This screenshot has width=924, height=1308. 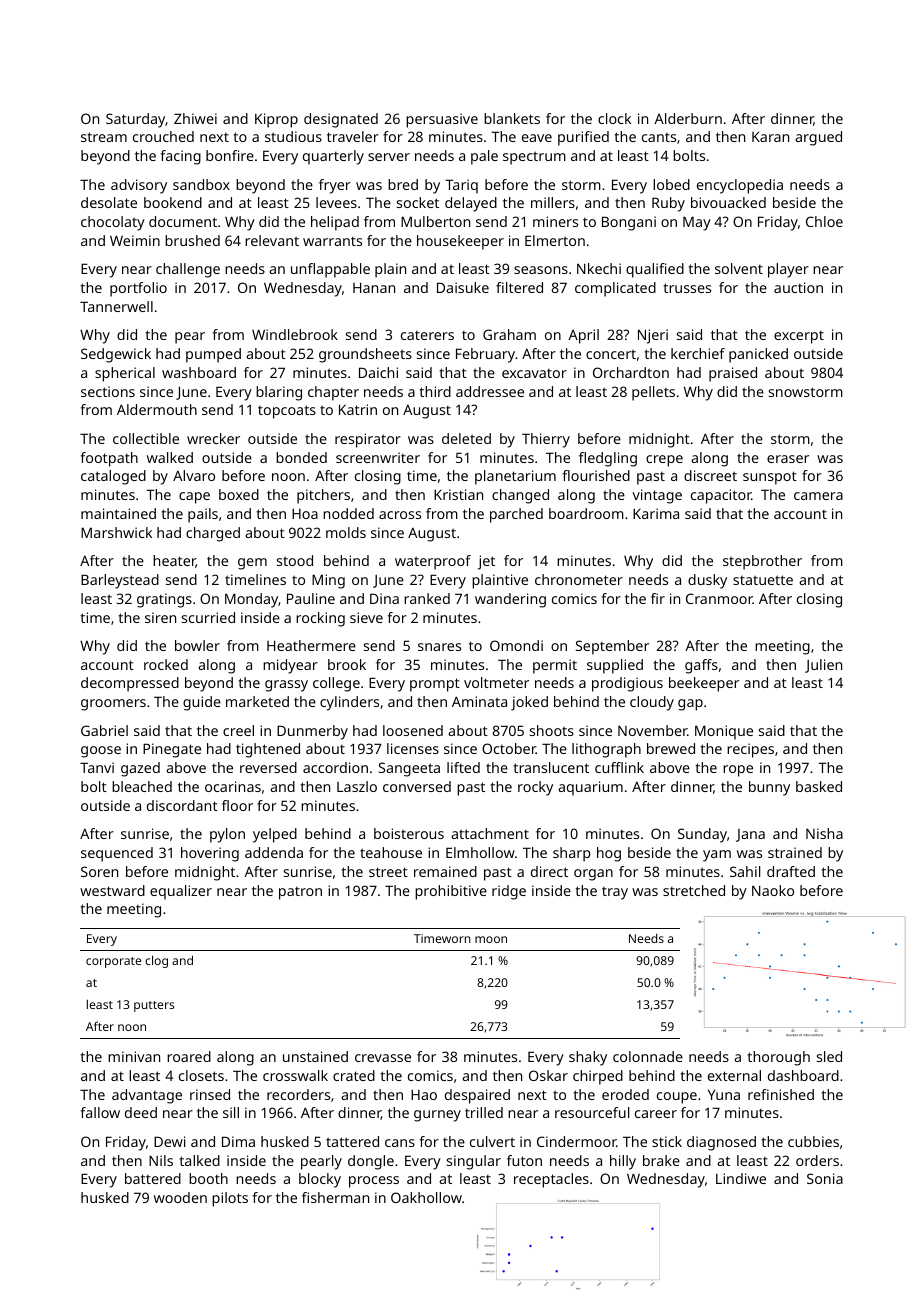 What do you see at coordinates (276, 120) in the screenshot?
I see `Kiprop` at bounding box center [276, 120].
